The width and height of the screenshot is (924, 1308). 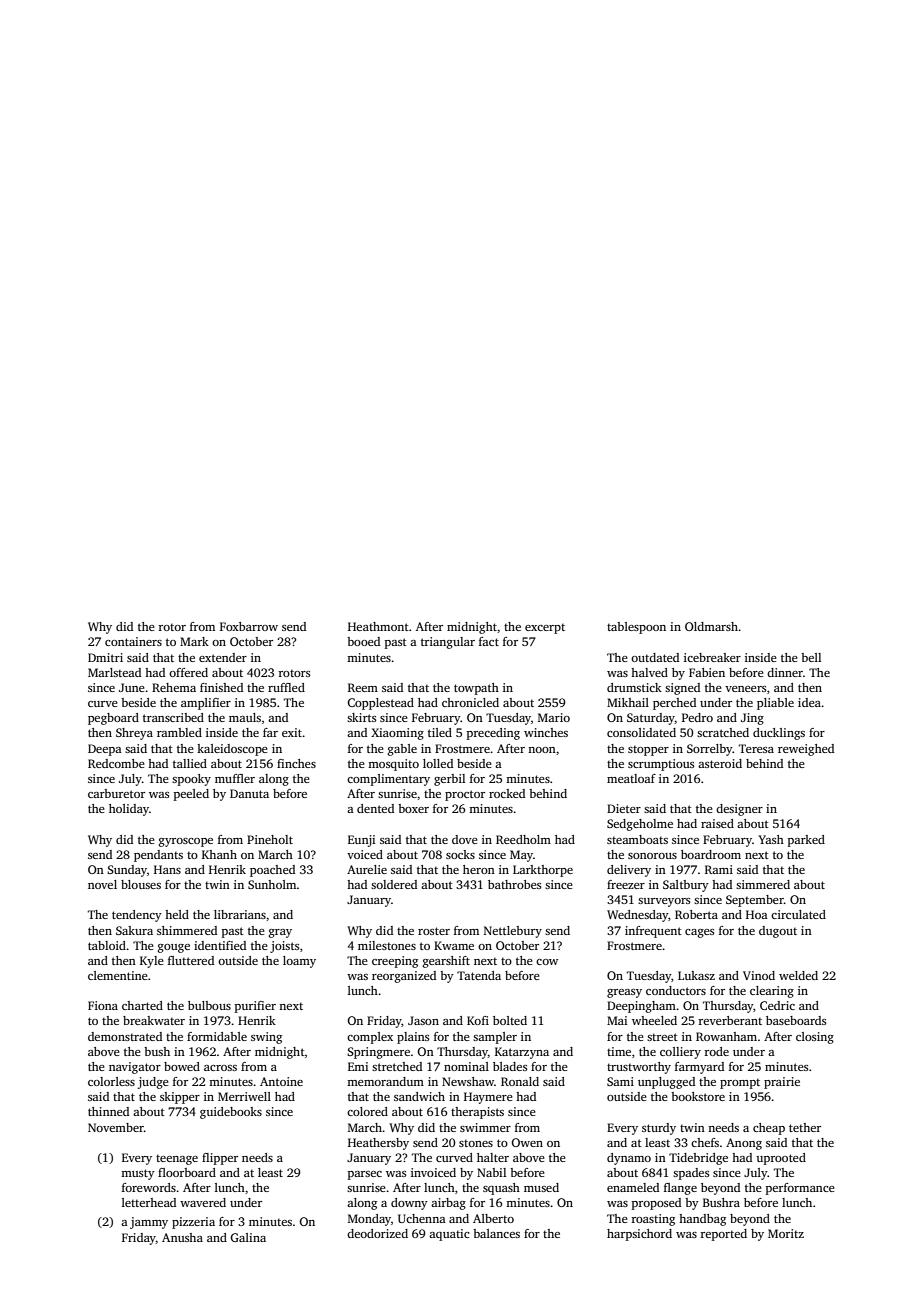 What do you see at coordinates (138, 1174) in the screenshot?
I see `musty` at bounding box center [138, 1174].
